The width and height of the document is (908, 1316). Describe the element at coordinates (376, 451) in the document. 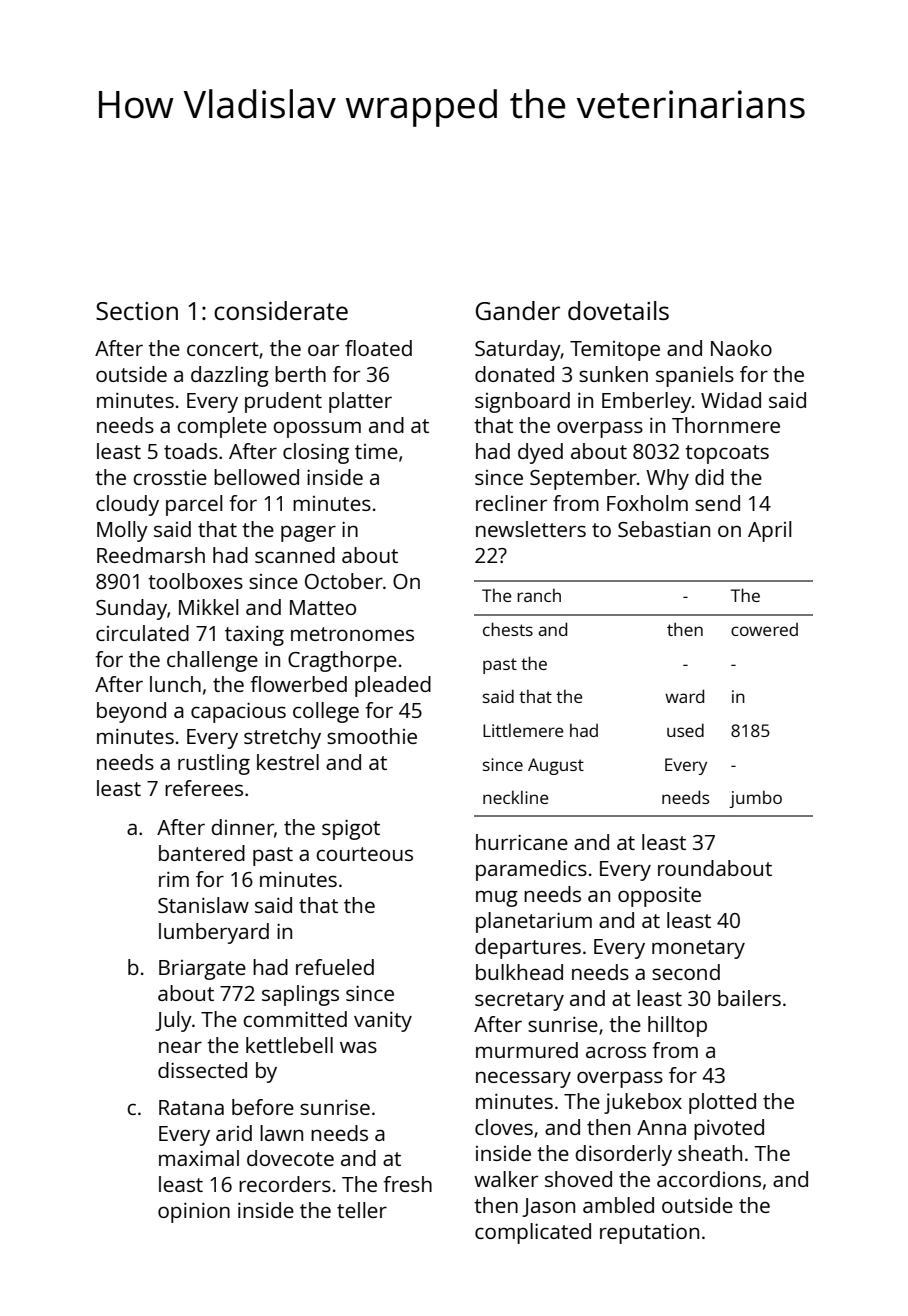

I see `time` at that location.
